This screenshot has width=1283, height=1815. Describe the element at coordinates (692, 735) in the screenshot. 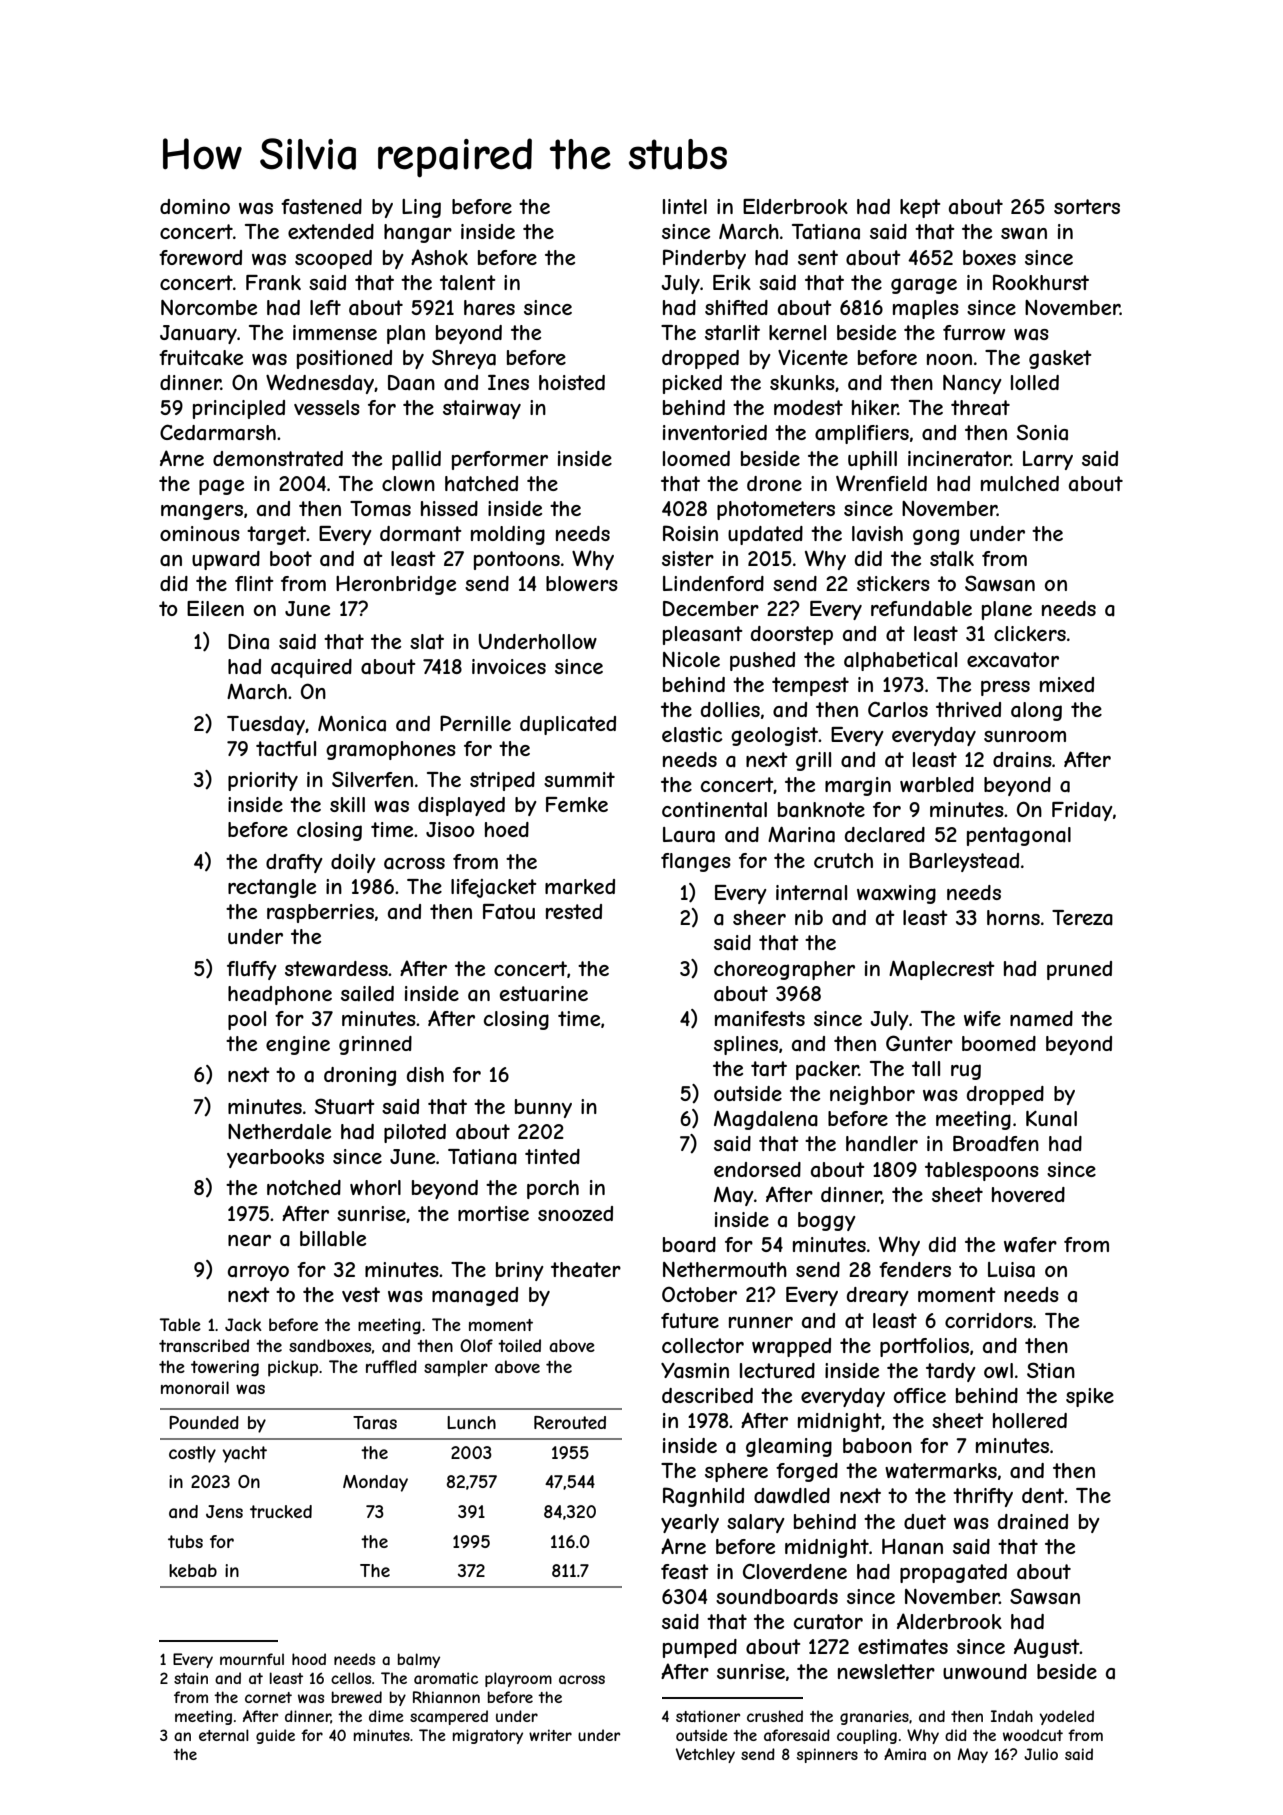

I see `elastic` at that location.
